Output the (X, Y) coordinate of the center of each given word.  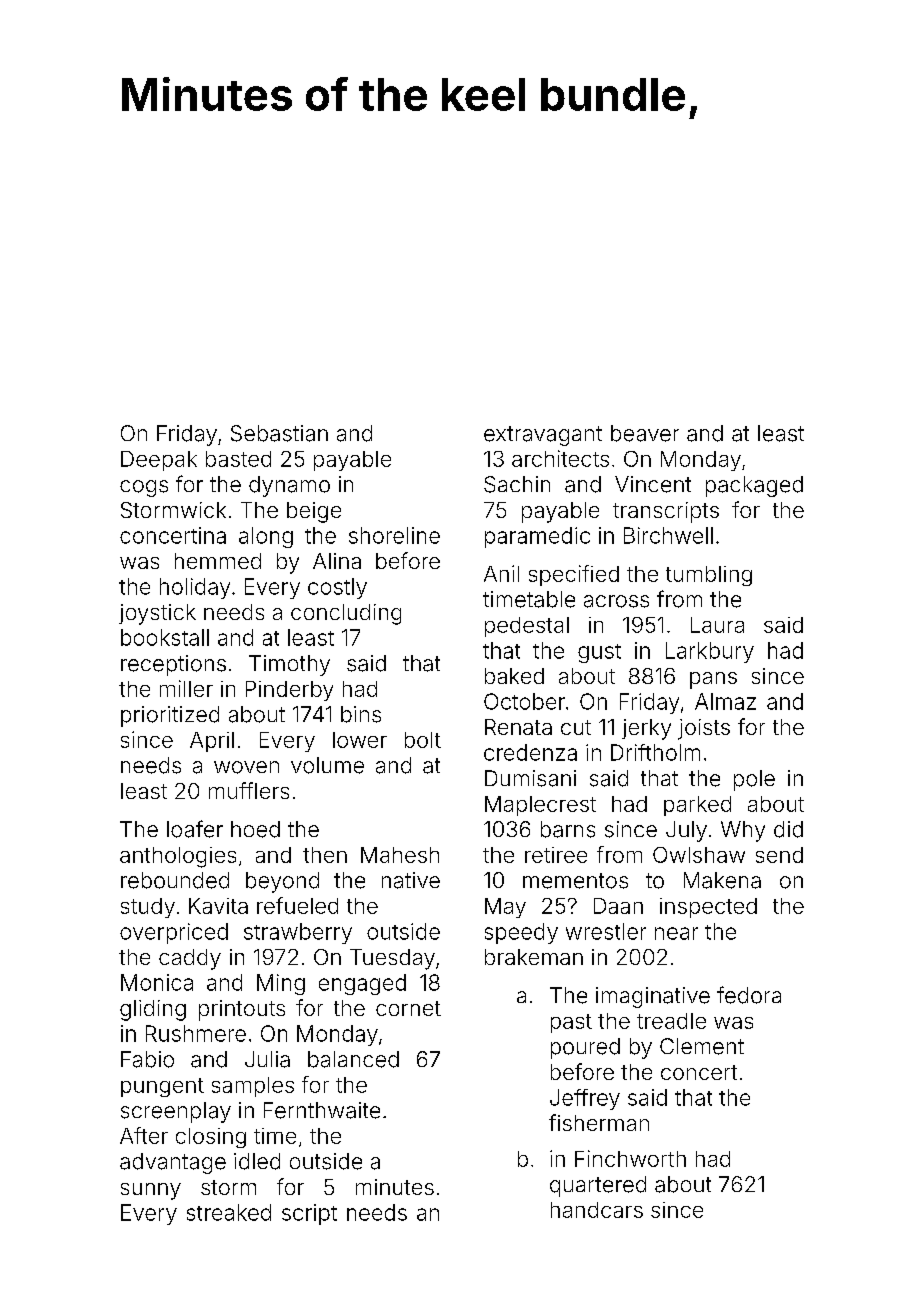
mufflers (249, 790)
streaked (229, 1212)
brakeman (534, 957)
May (505, 908)
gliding (153, 1010)
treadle (671, 1021)
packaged (754, 486)
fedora (749, 995)
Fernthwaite (322, 1110)
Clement (702, 1046)
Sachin (517, 484)
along (266, 537)
